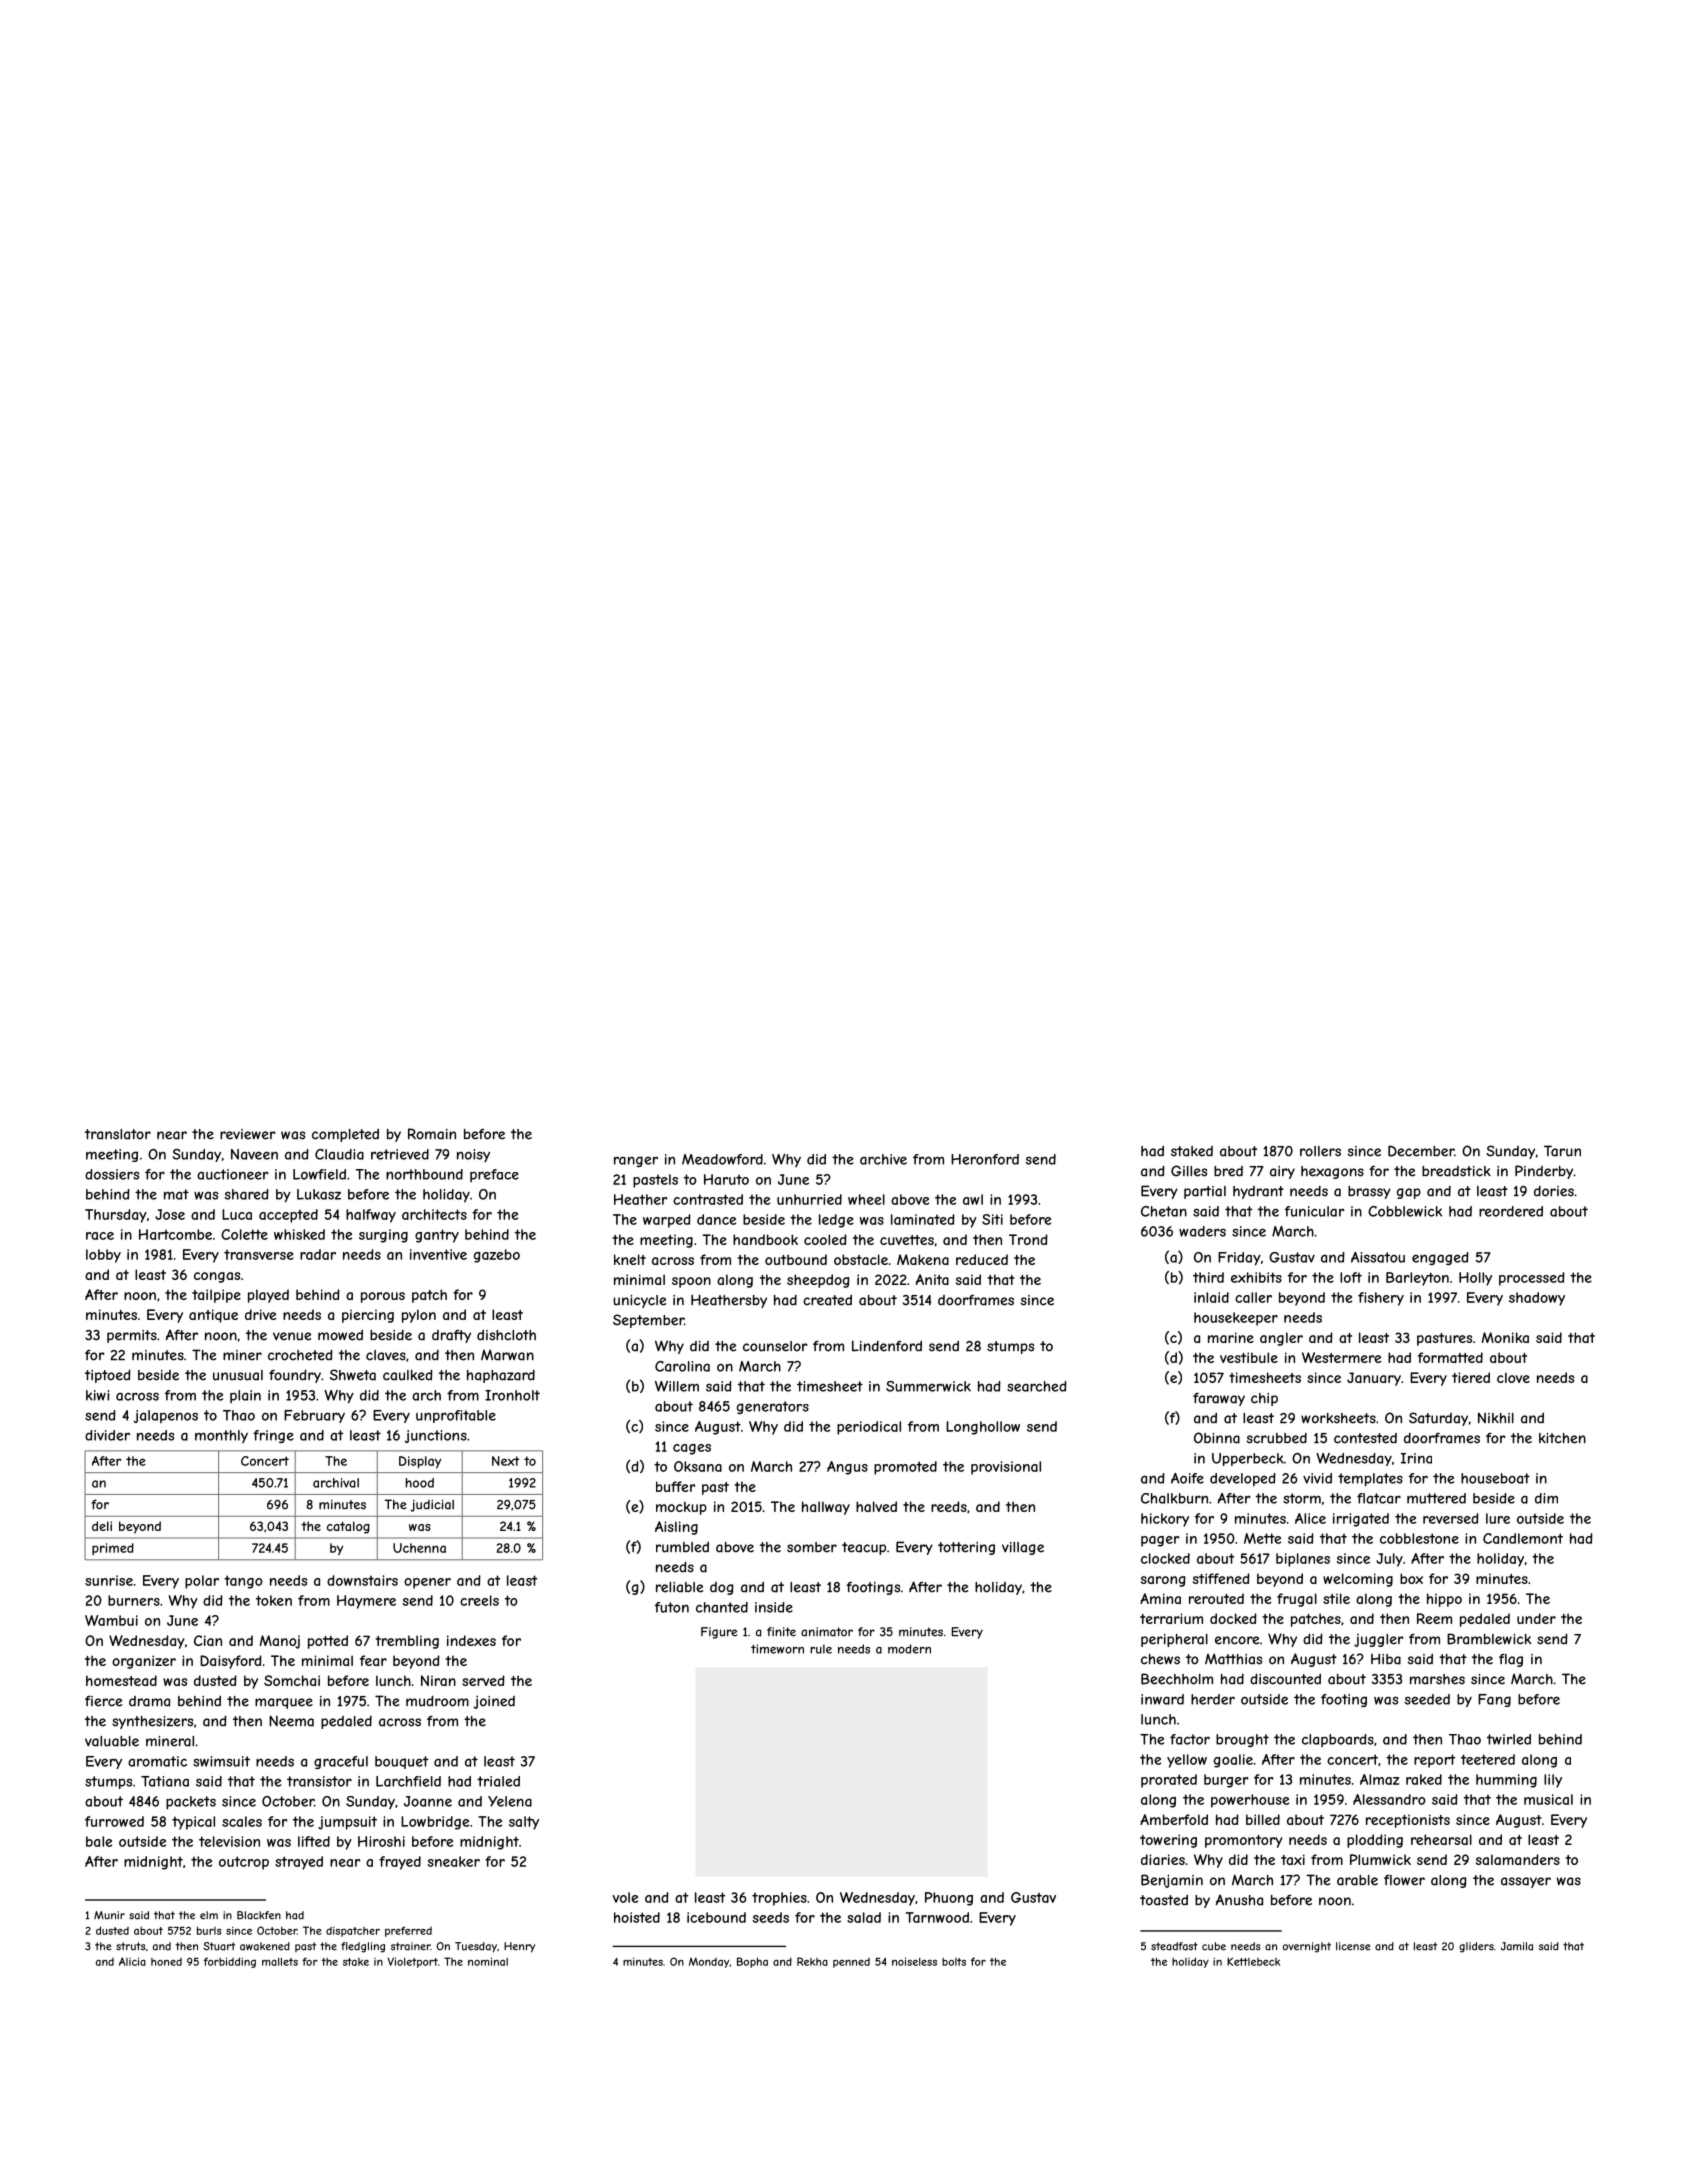 This screenshot has height=2178, width=1683. I want to click on potted, so click(328, 1642).
